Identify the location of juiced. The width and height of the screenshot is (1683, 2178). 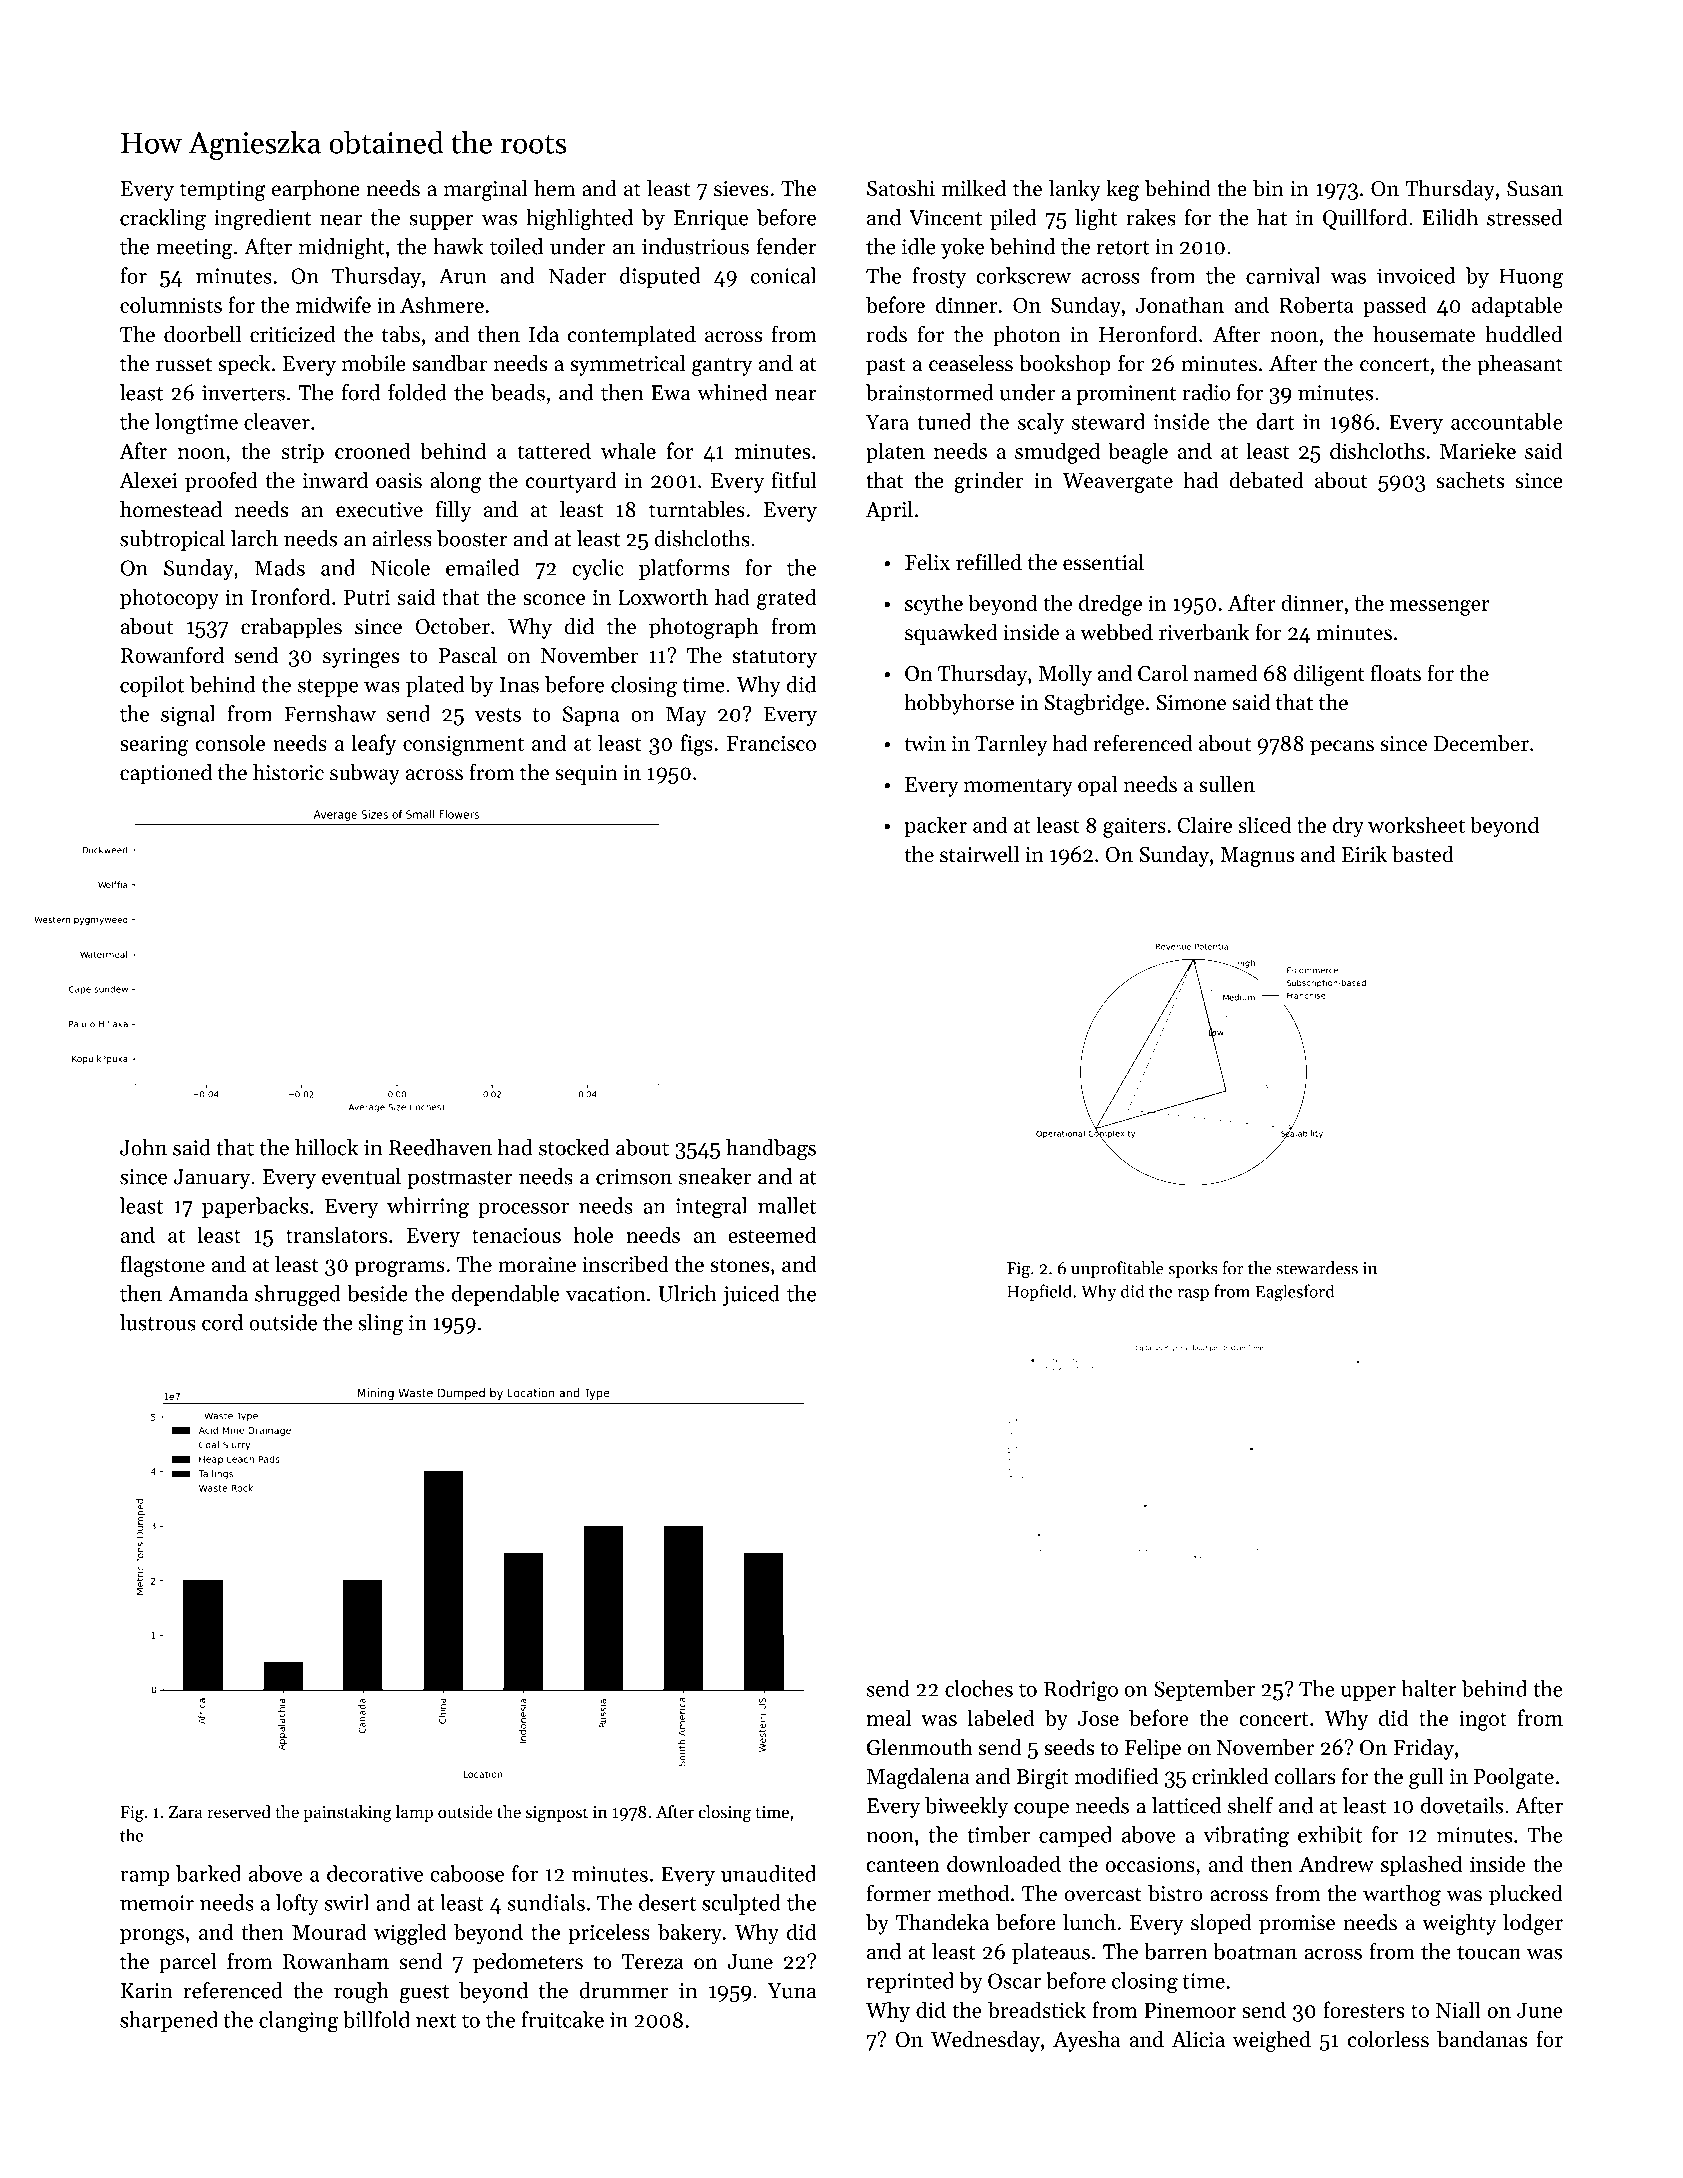
(751, 1295).
